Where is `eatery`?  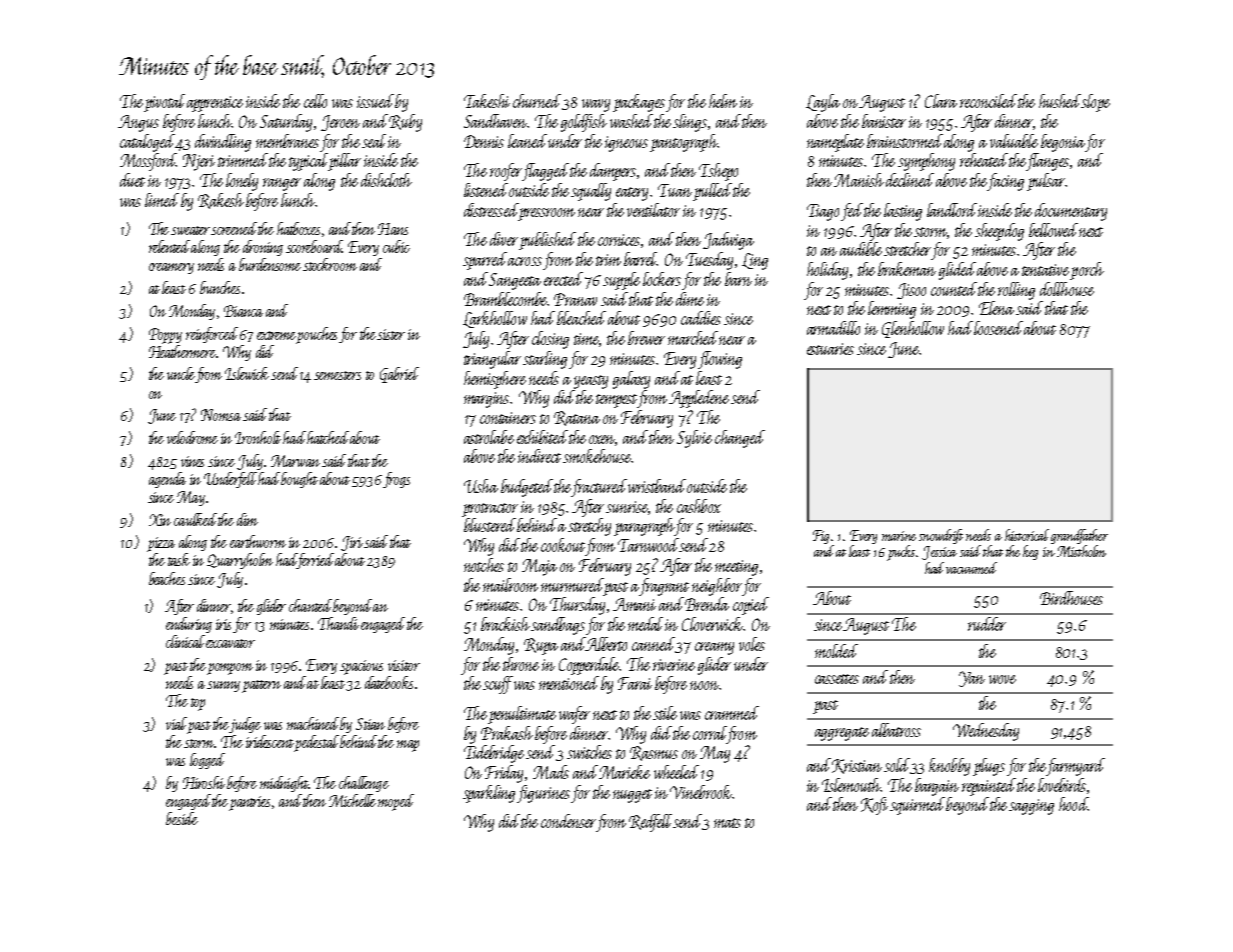 eatery is located at coordinates (632, 194).
